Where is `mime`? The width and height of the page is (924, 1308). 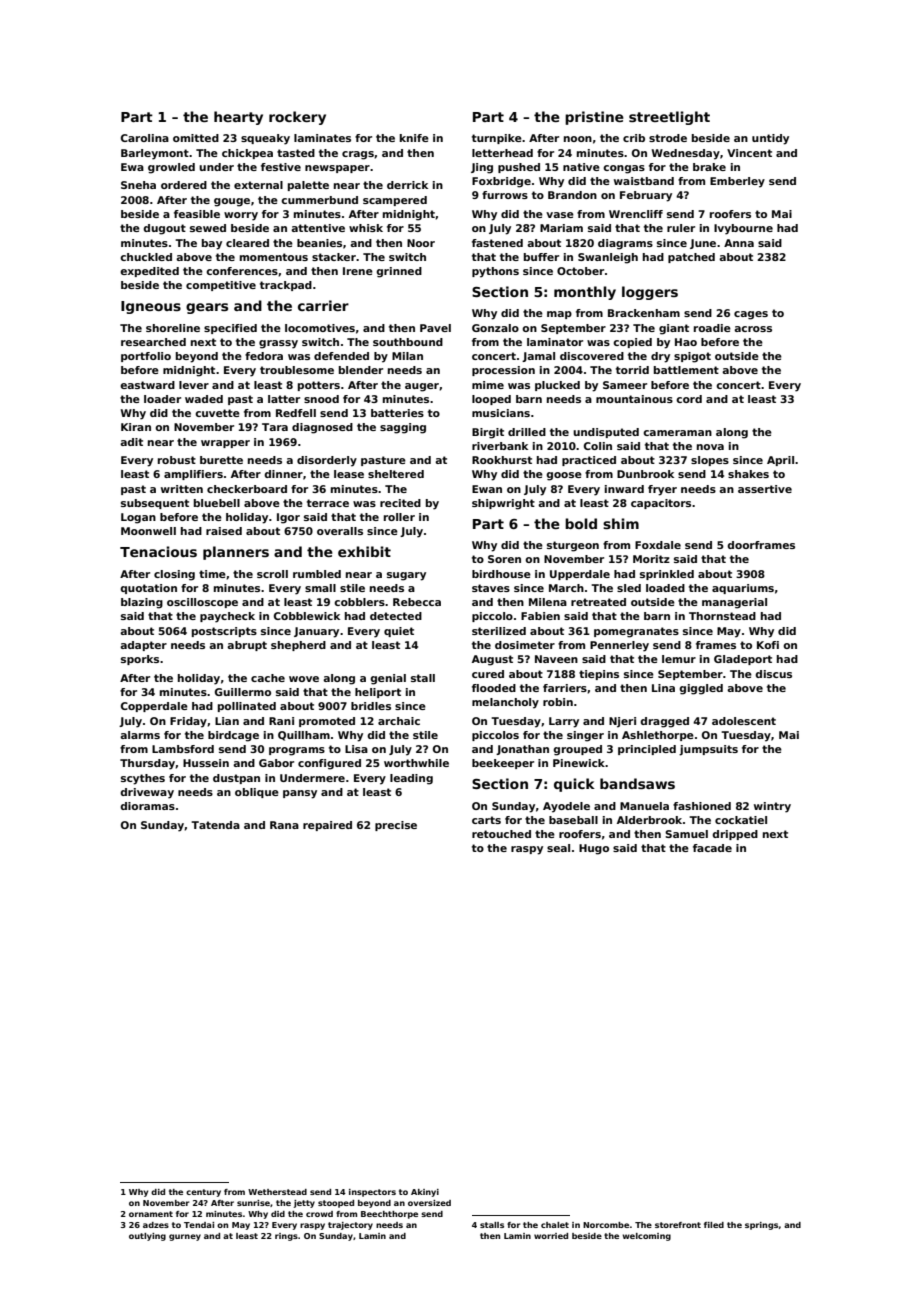 mime is located at coordinates (488, 385).
